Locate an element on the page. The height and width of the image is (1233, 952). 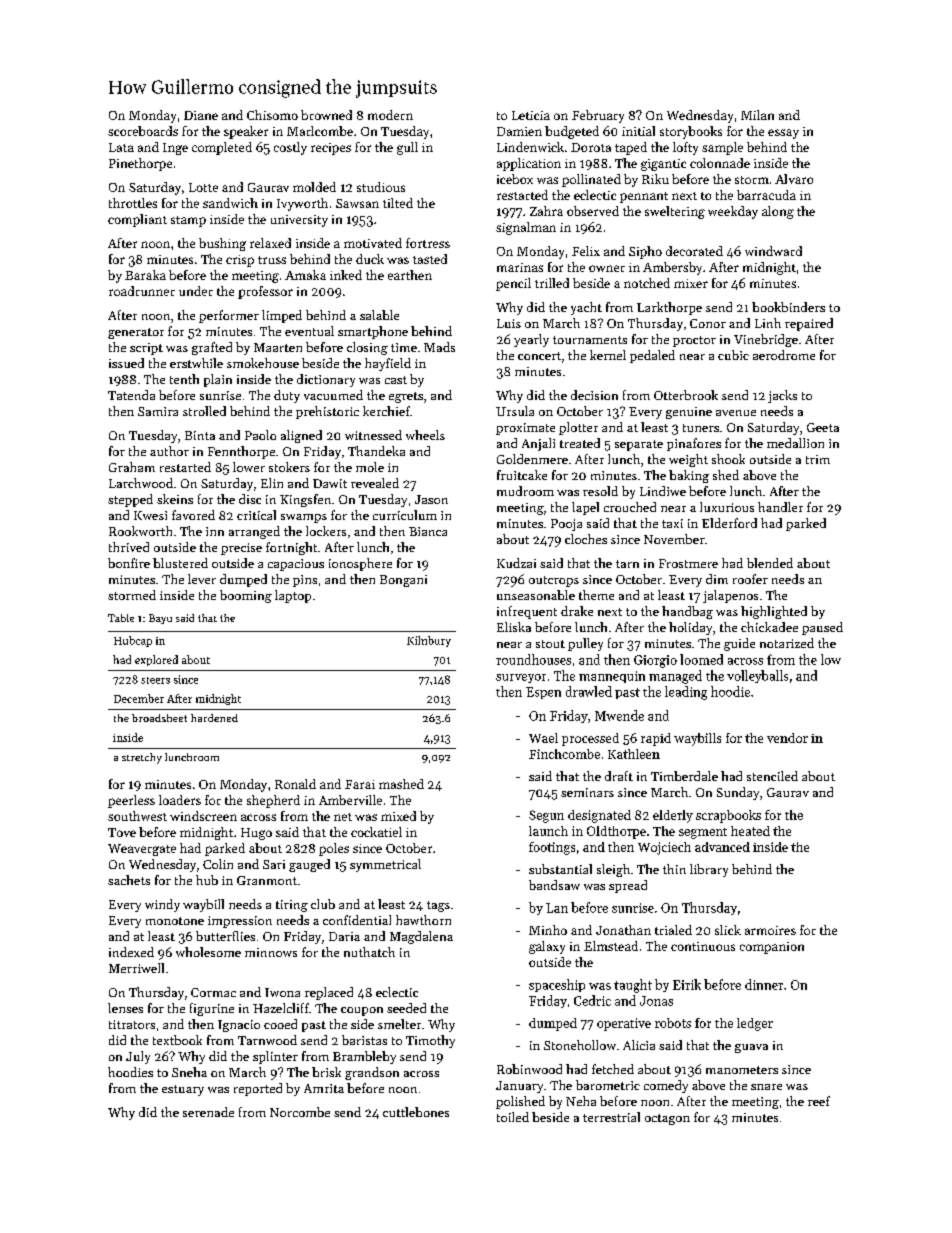
confidential is located at coordinates (357, 920).
